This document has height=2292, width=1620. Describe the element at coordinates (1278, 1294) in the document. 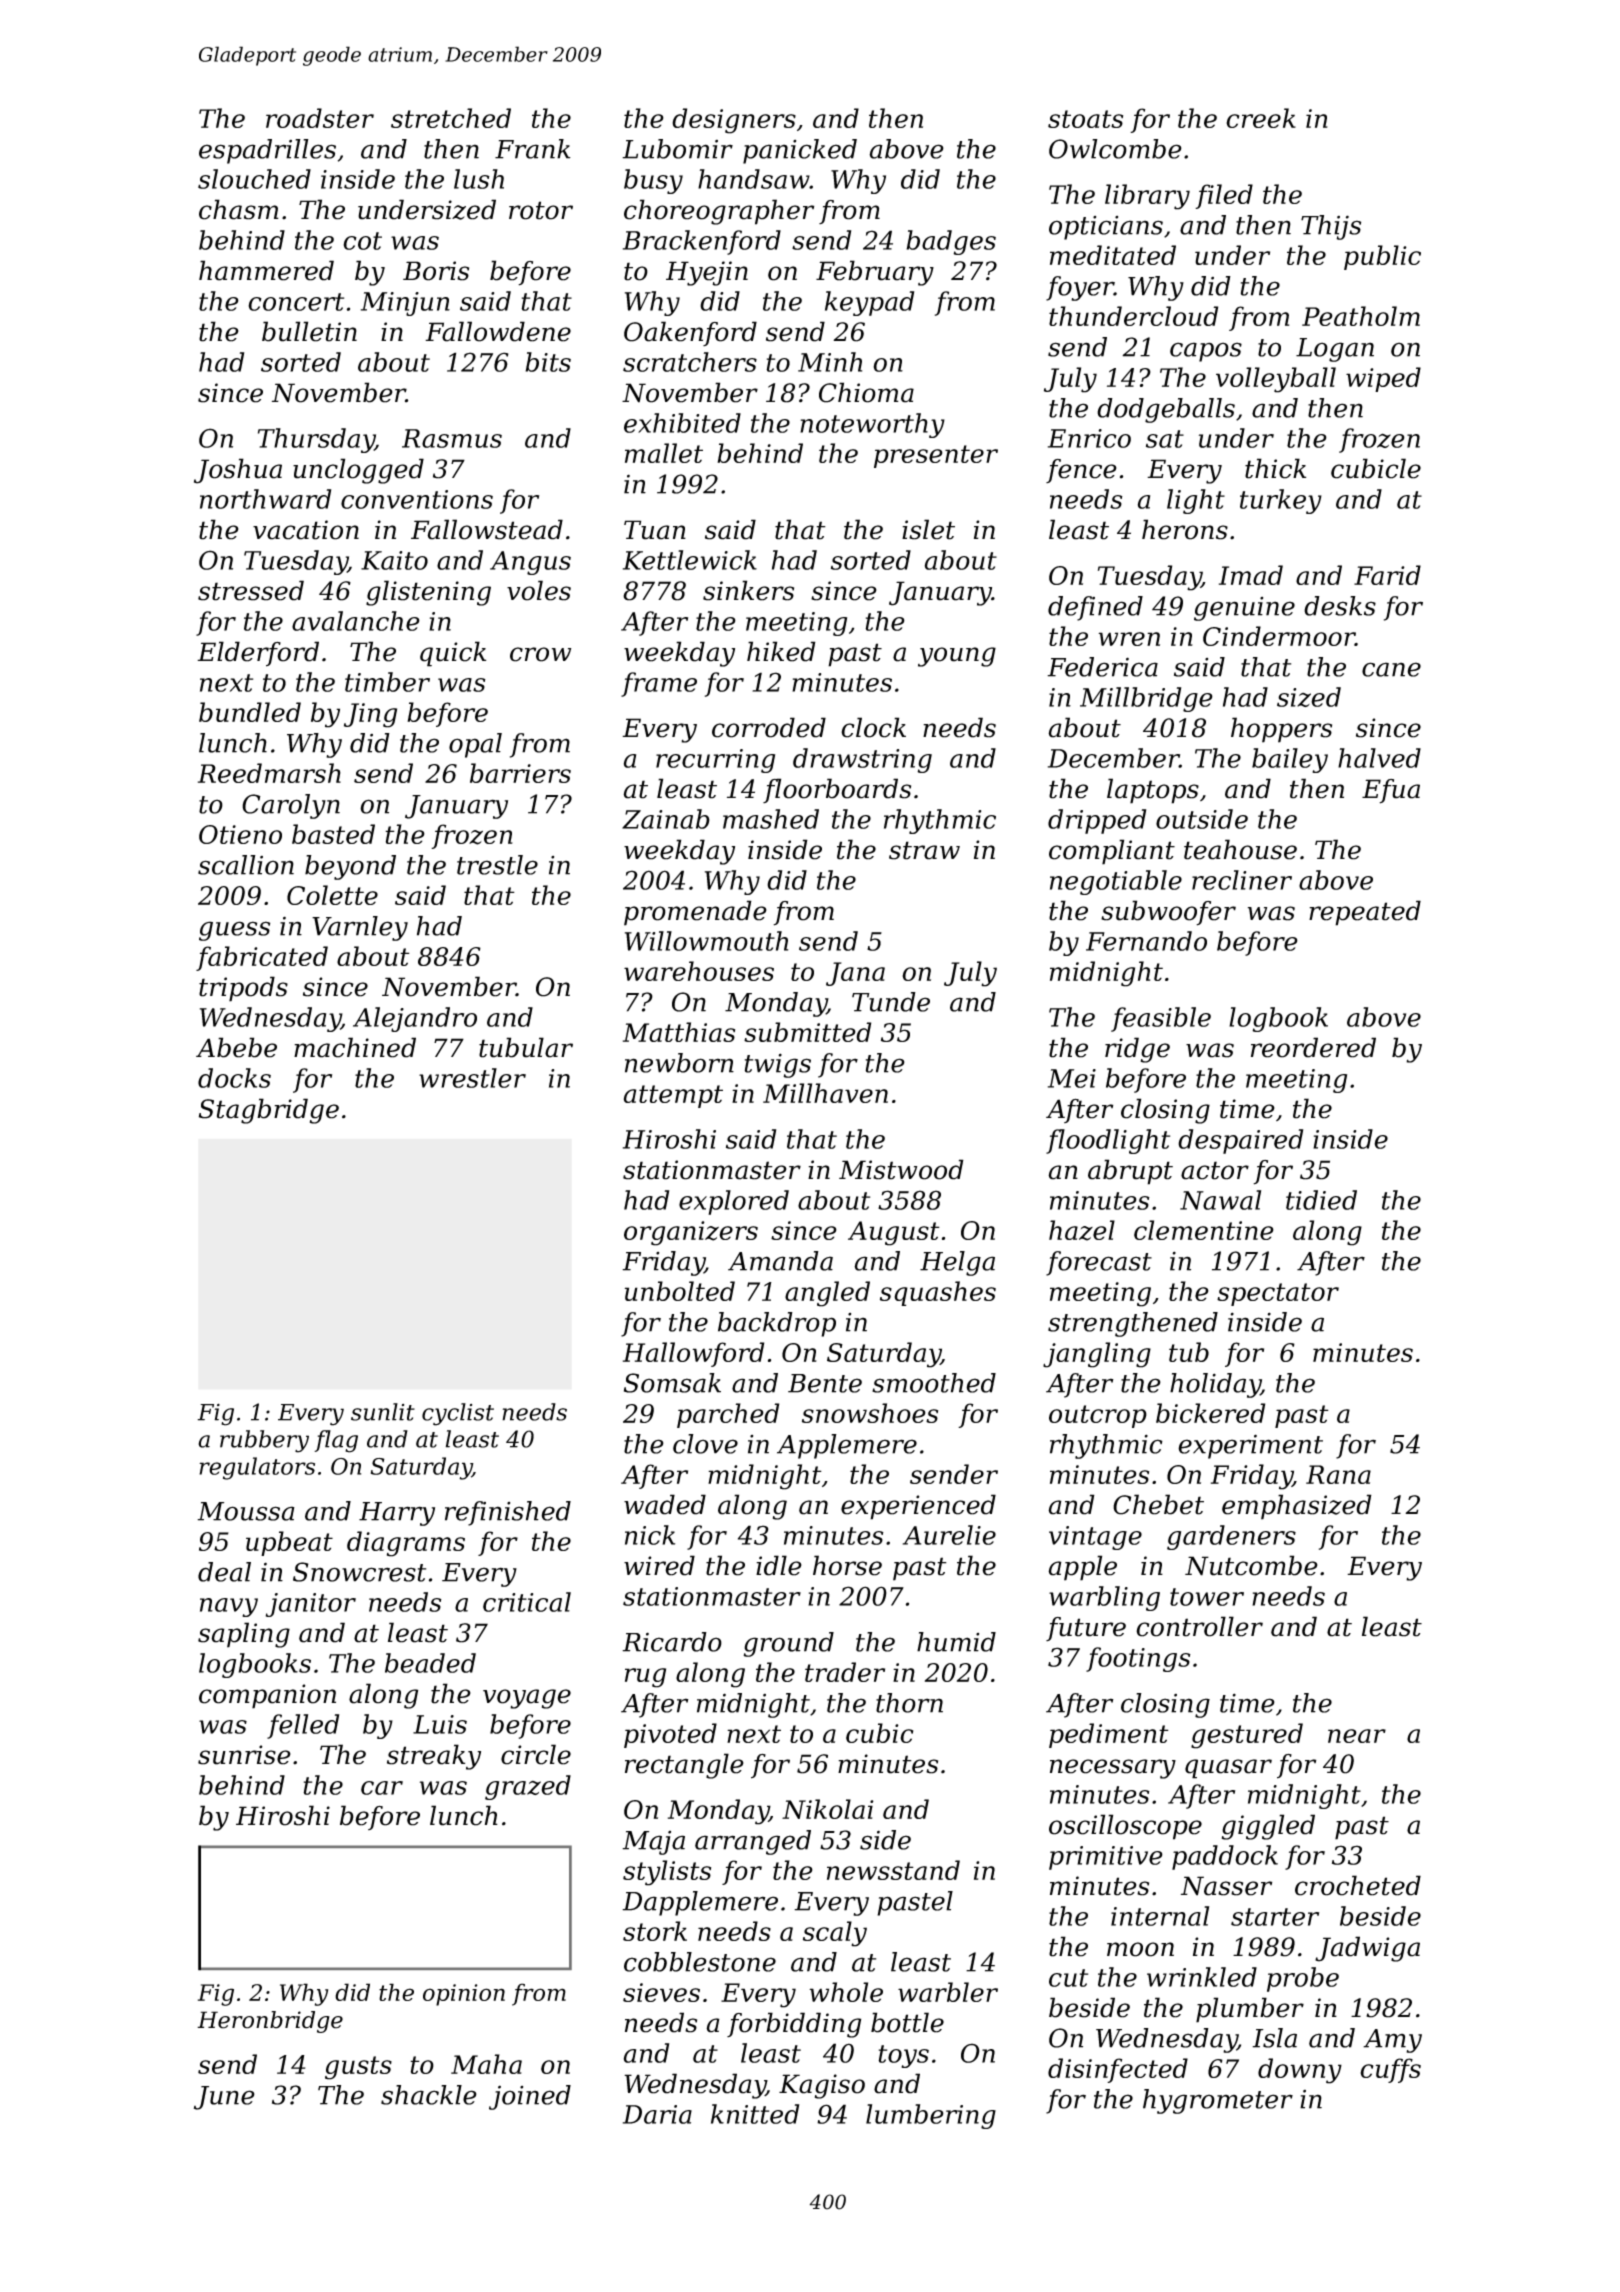

I see `spectator` at that location.
